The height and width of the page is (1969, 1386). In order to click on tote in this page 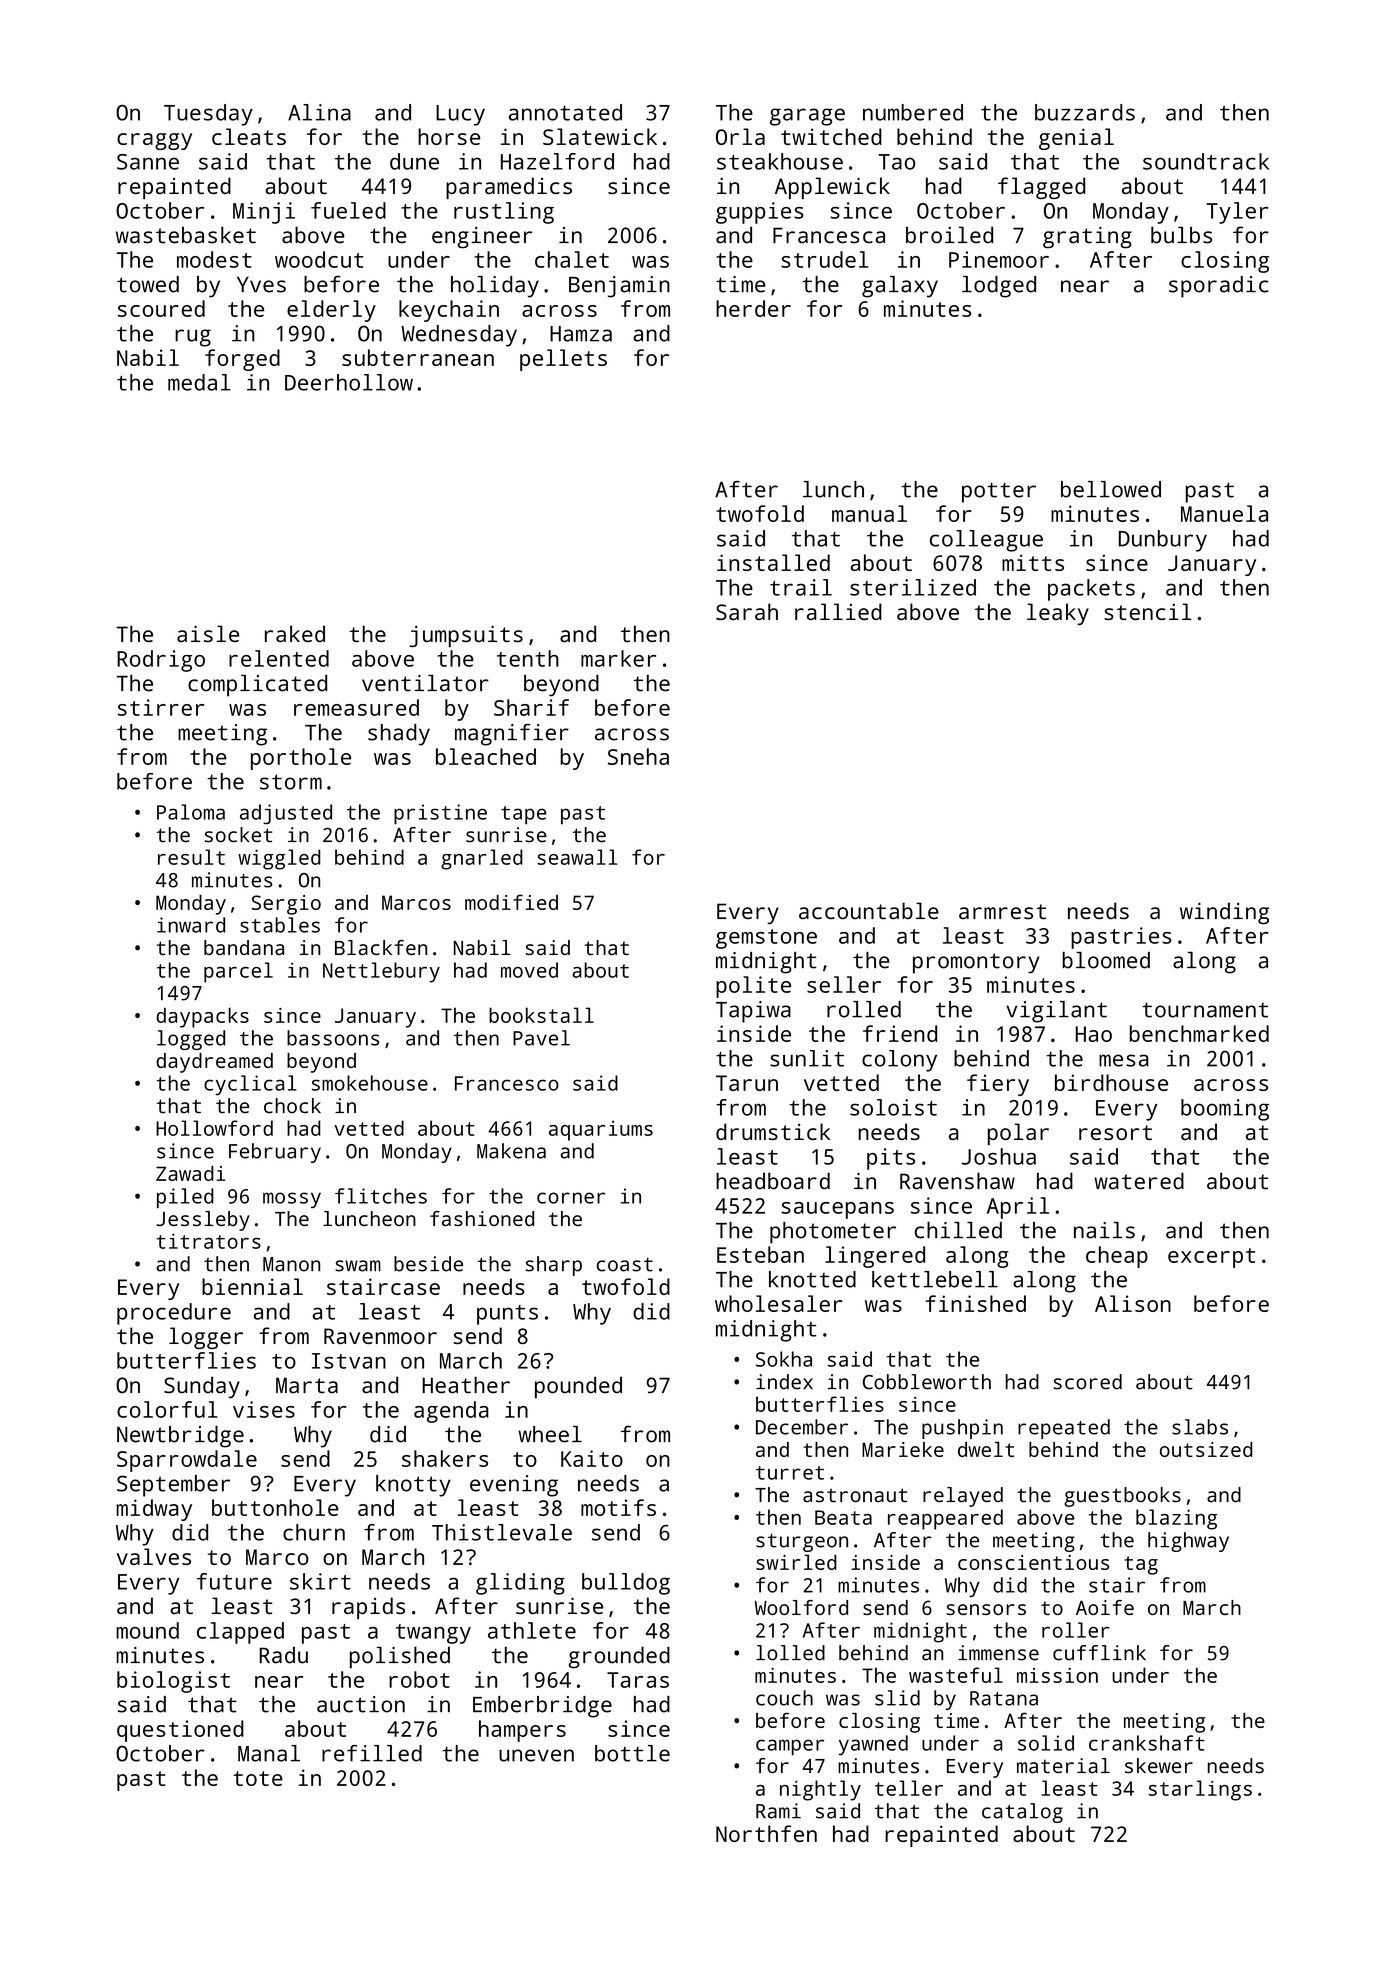, I will do `click(258, 1778)`.
